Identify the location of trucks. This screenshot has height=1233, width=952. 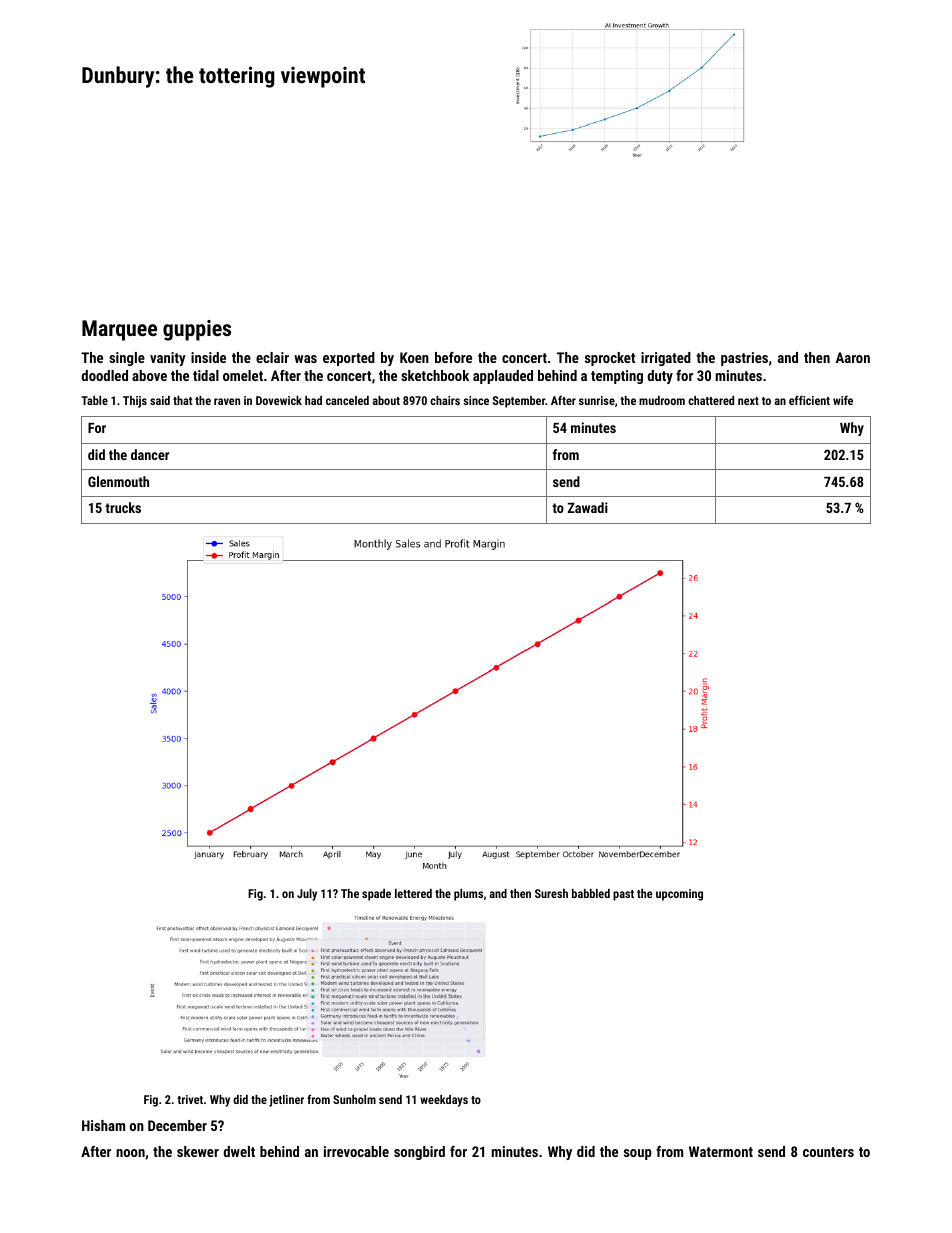
(123, 507).
